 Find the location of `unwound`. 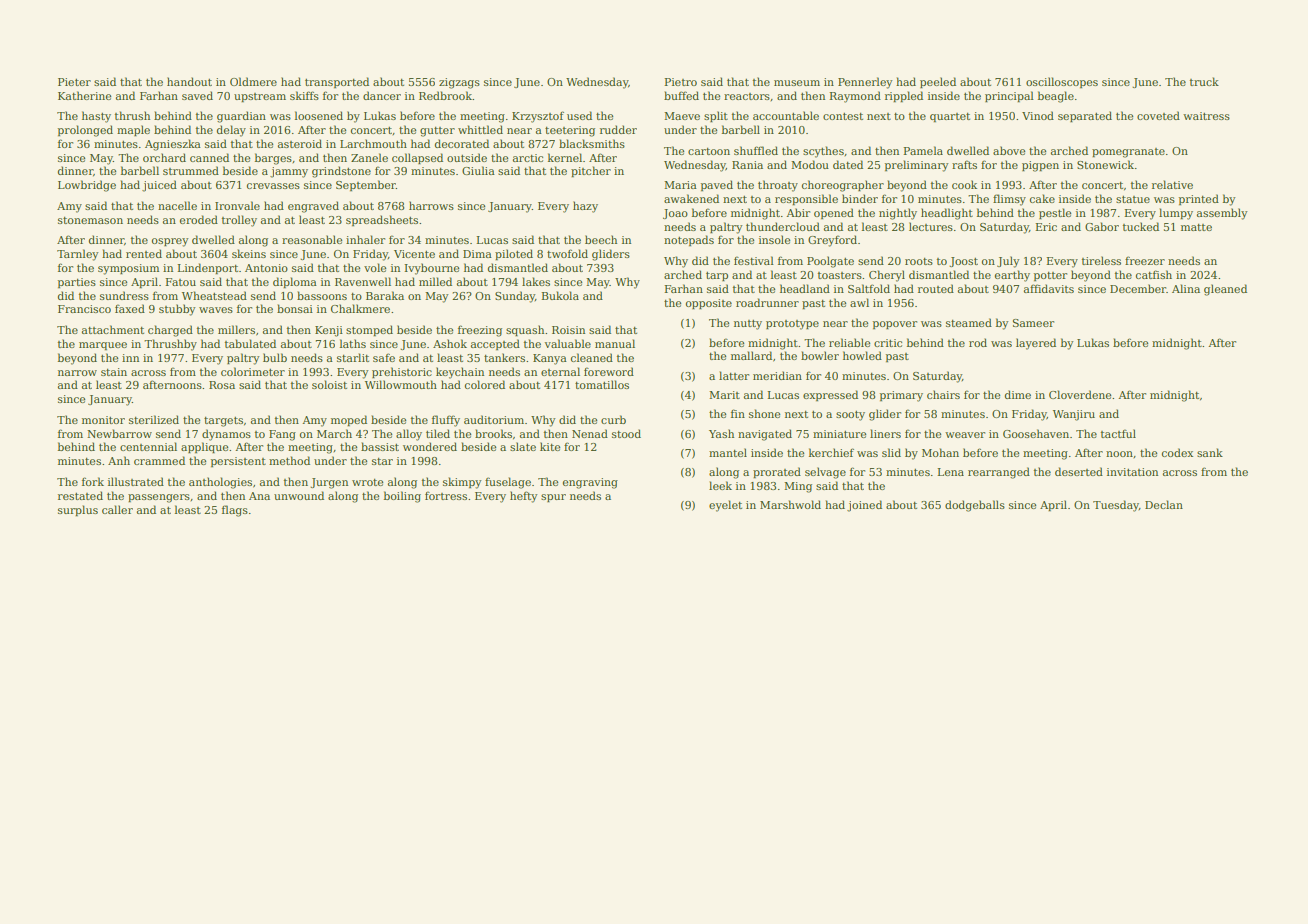

unwound is located at coordinates (299, 495).
